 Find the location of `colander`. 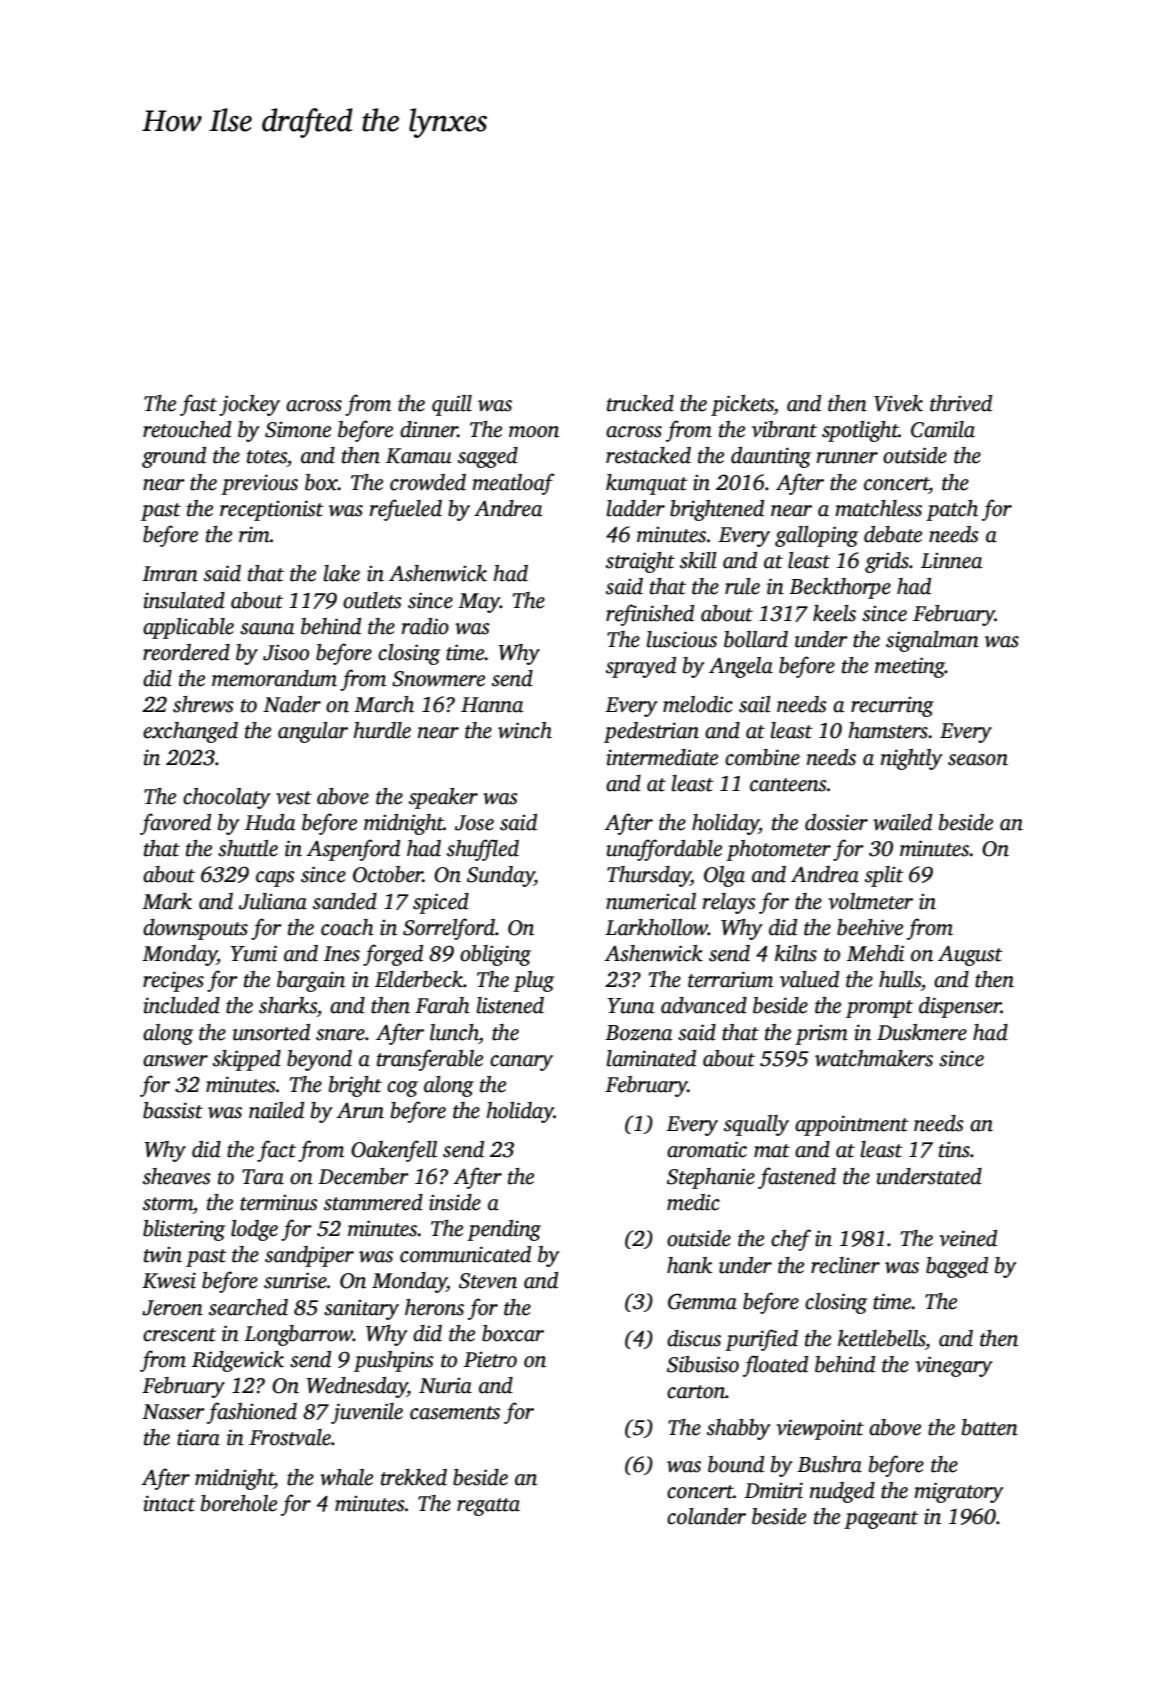

colander is located at coordinates (706, 1516).
